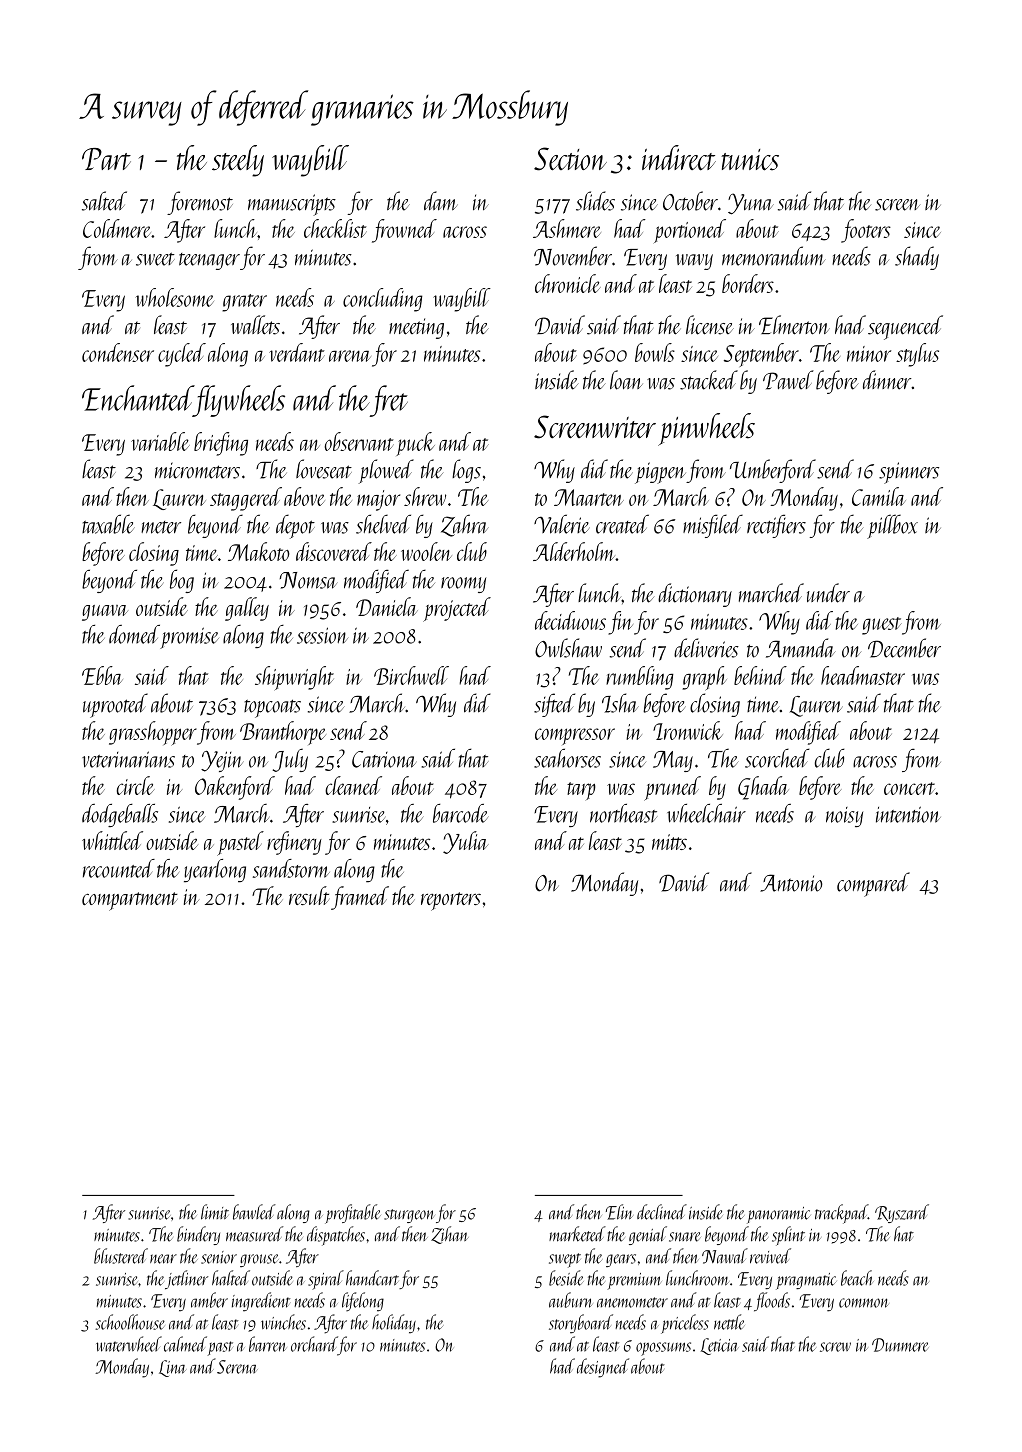  What do you see at coordinates (902, 1213) in the image?
I see `Ryszard` at bounding box center [902, 1213].
